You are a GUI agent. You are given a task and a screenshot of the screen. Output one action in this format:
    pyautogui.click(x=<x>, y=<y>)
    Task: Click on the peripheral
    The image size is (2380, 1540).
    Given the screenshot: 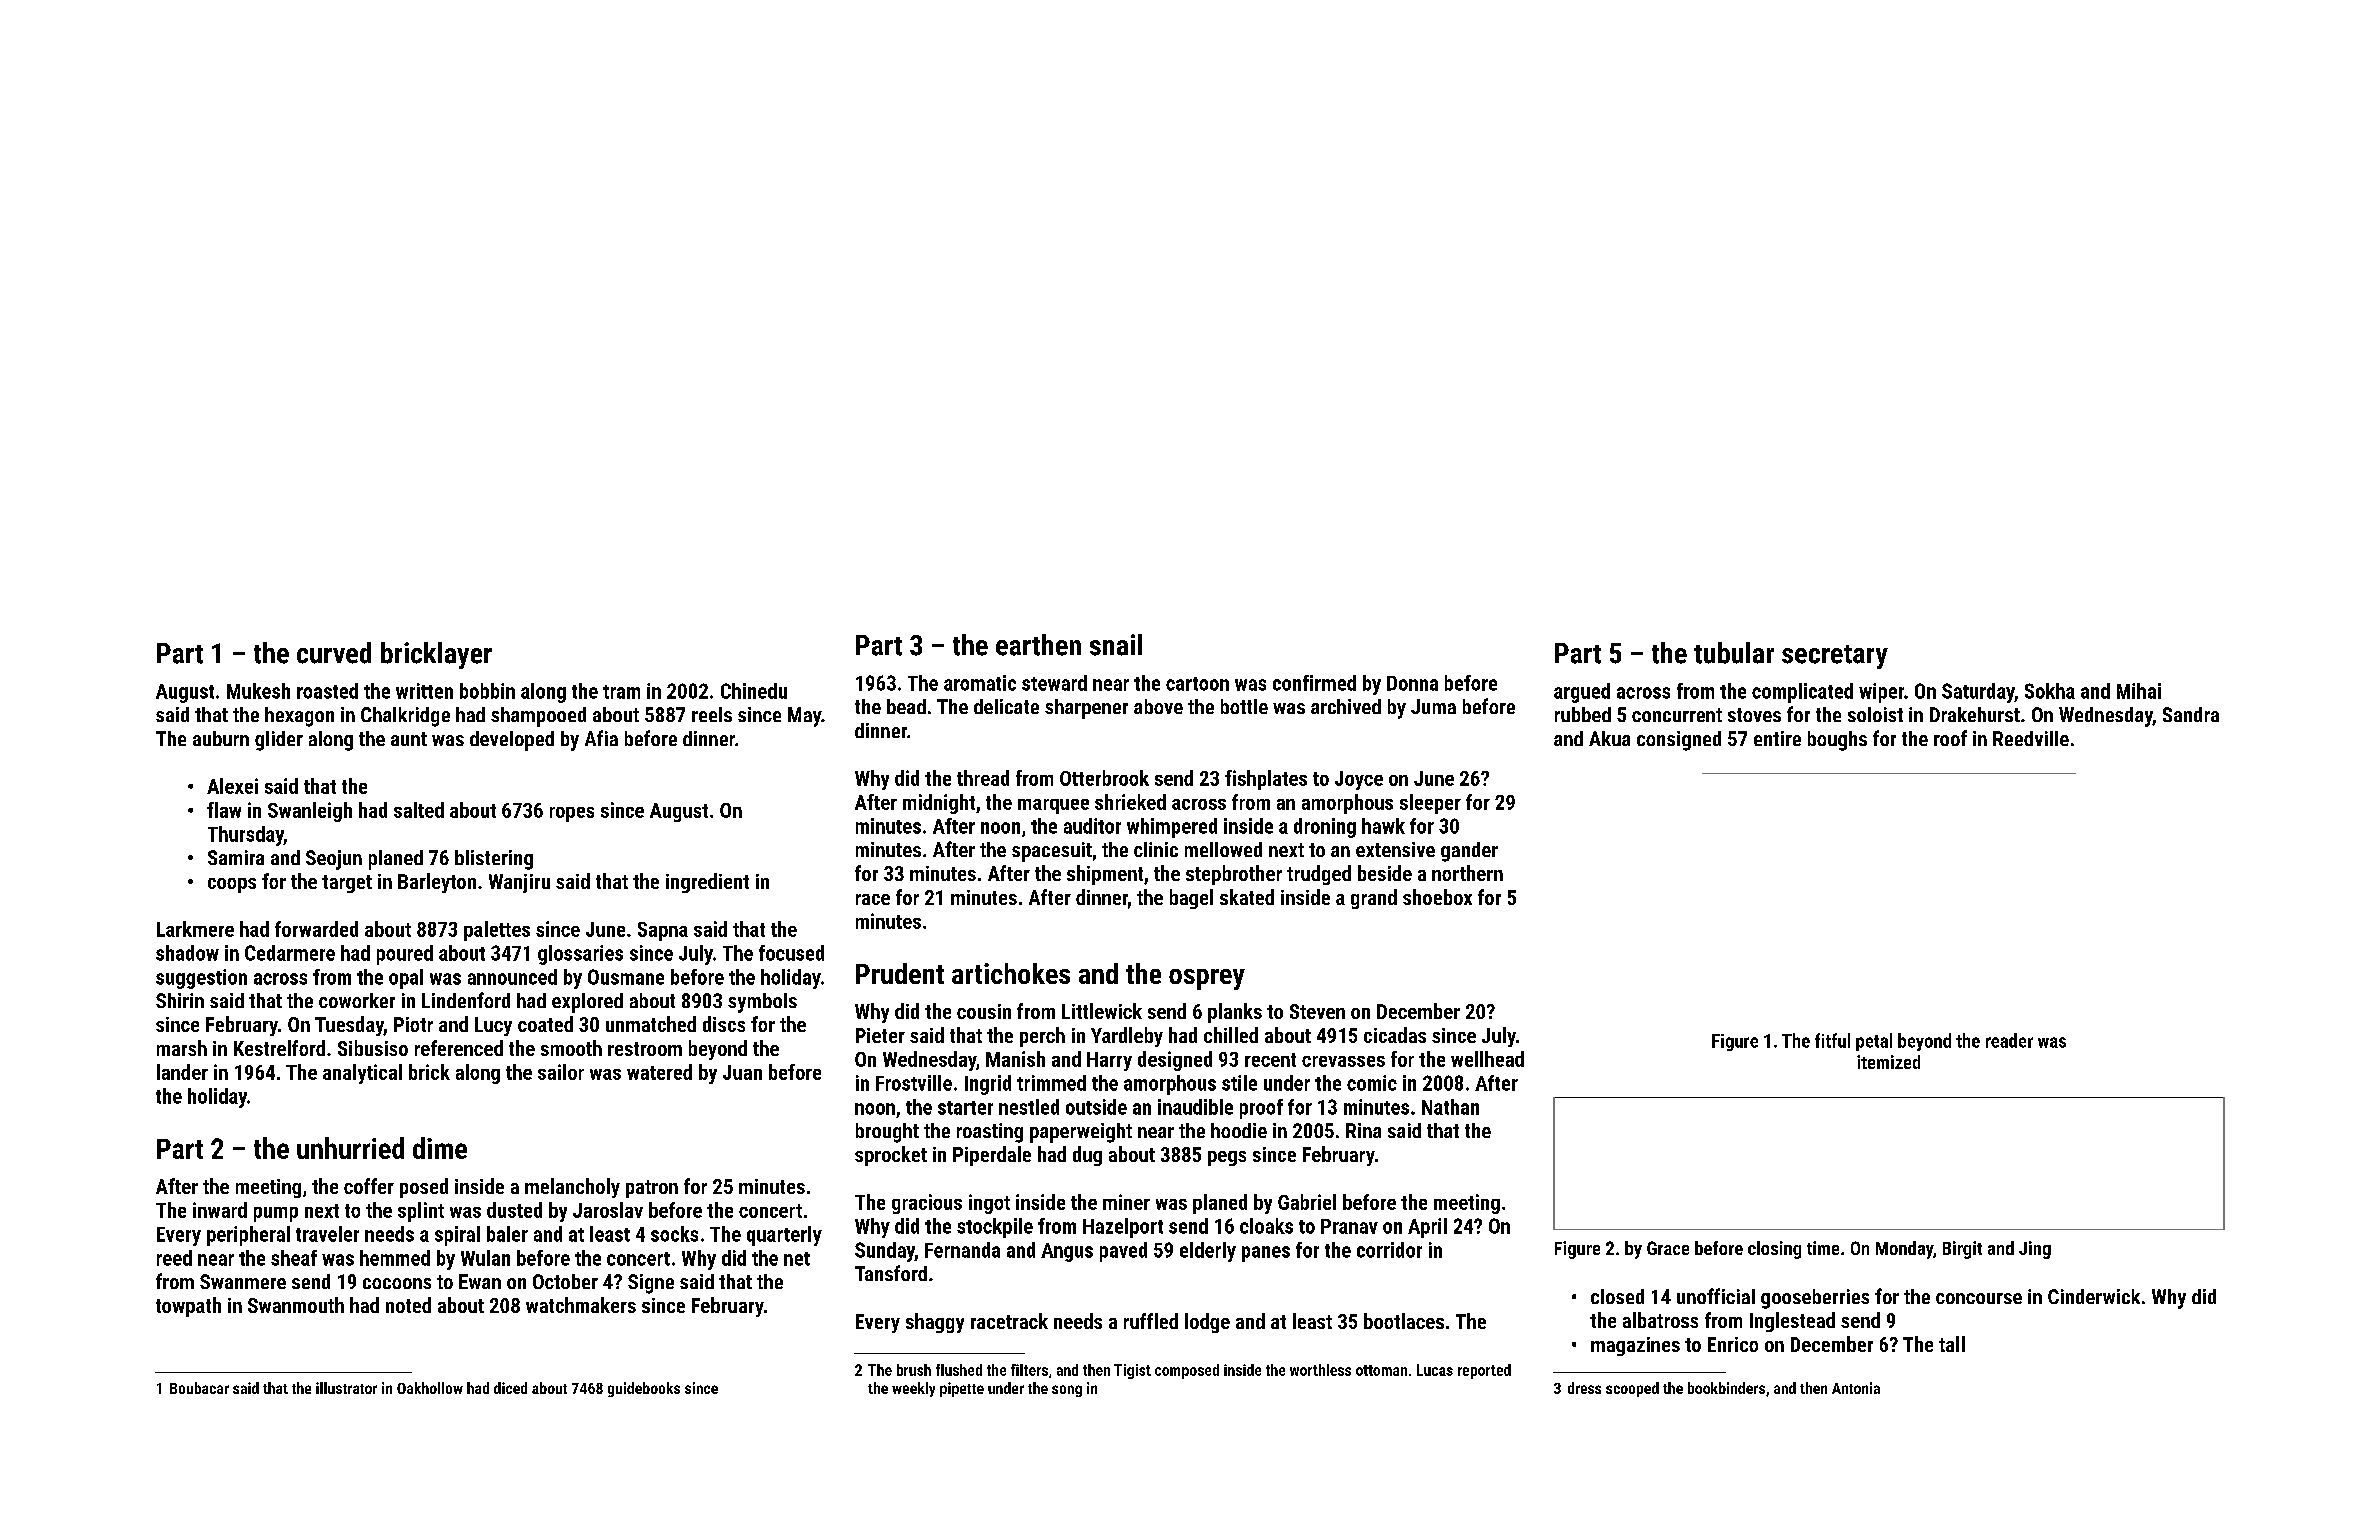 What is the action you would take?
    pyautogui.click(x=248, y=1236)
